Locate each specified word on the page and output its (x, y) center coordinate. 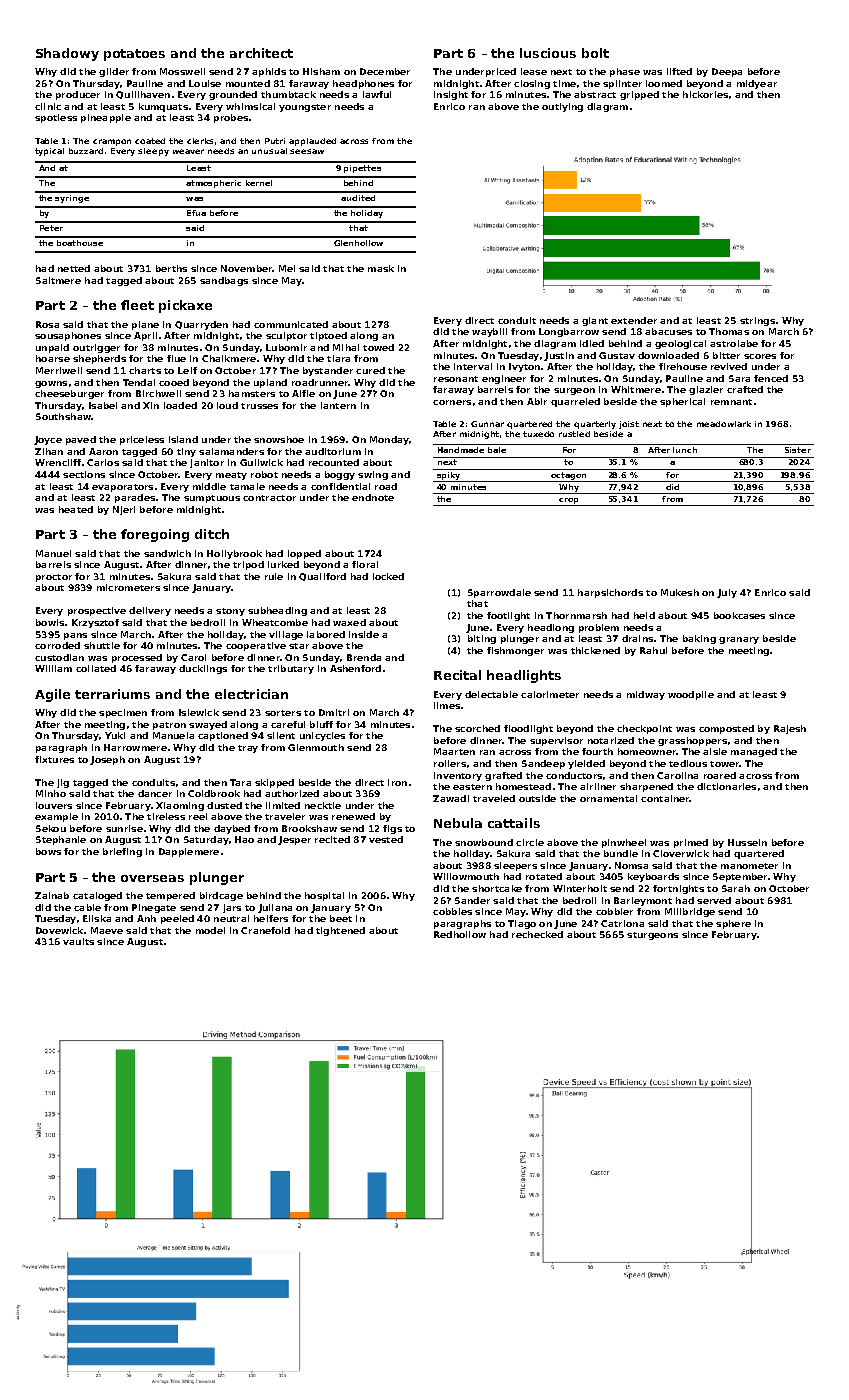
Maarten (454, 751)
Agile (52, 695)
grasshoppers (692, 741)
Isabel (103, 405)
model (210, 930)
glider (114, 72)
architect (261, 53)
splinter (622, 84)
